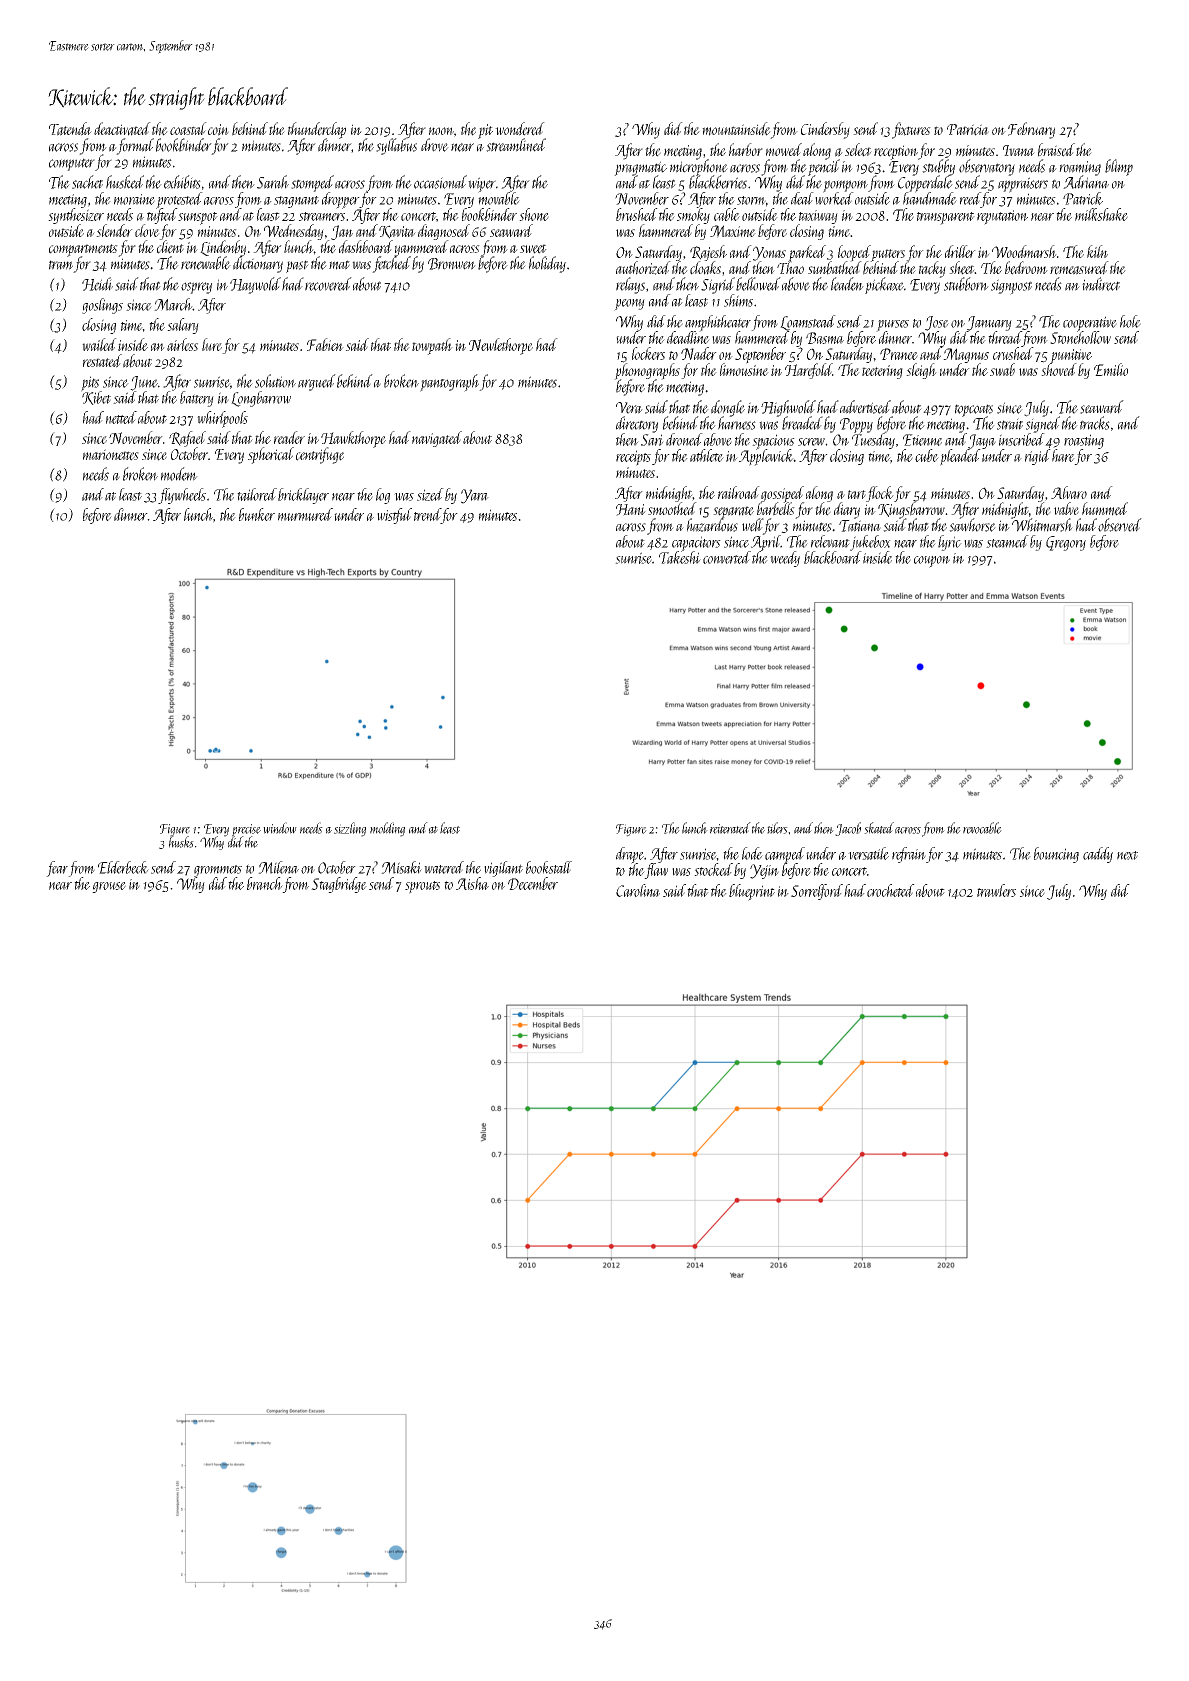 This image has width=1189, height=1681. What do you see at coordinates (1101, 284) in the image?
I see `indirect` at bounding box center [1101, 284].
